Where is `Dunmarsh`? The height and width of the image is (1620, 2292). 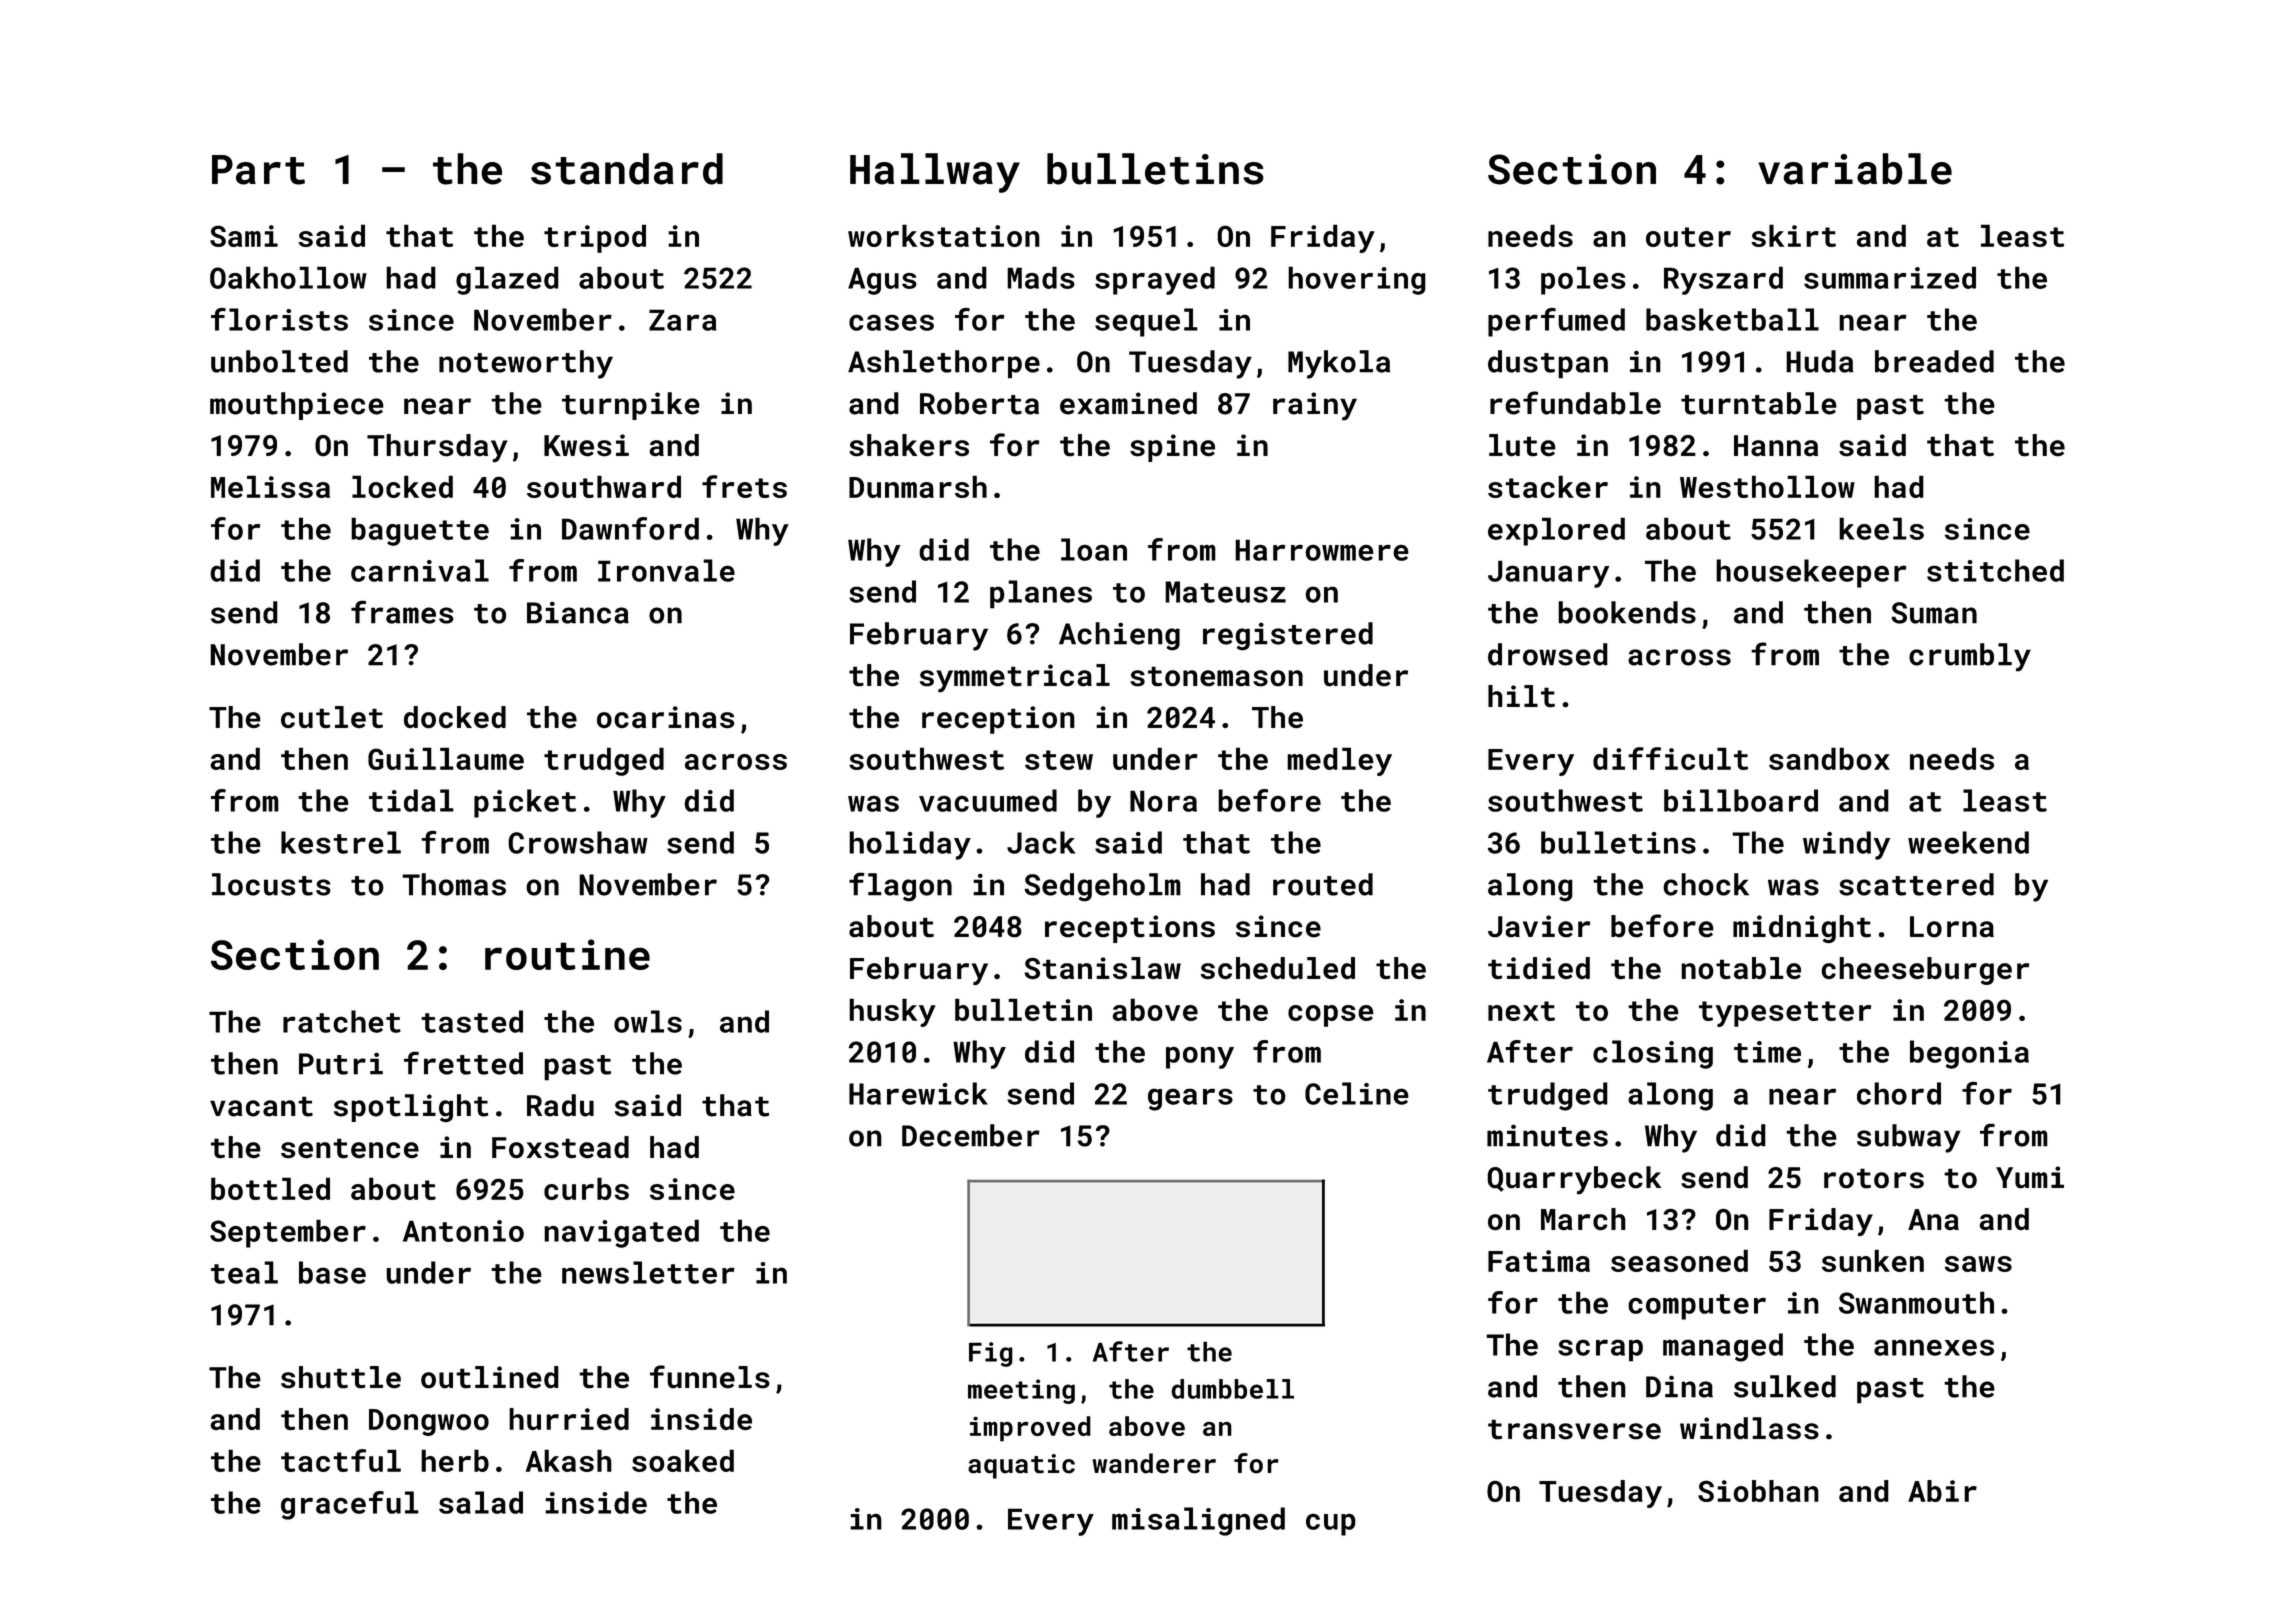 Dunmarsh is located at coordinates (918, 486).
